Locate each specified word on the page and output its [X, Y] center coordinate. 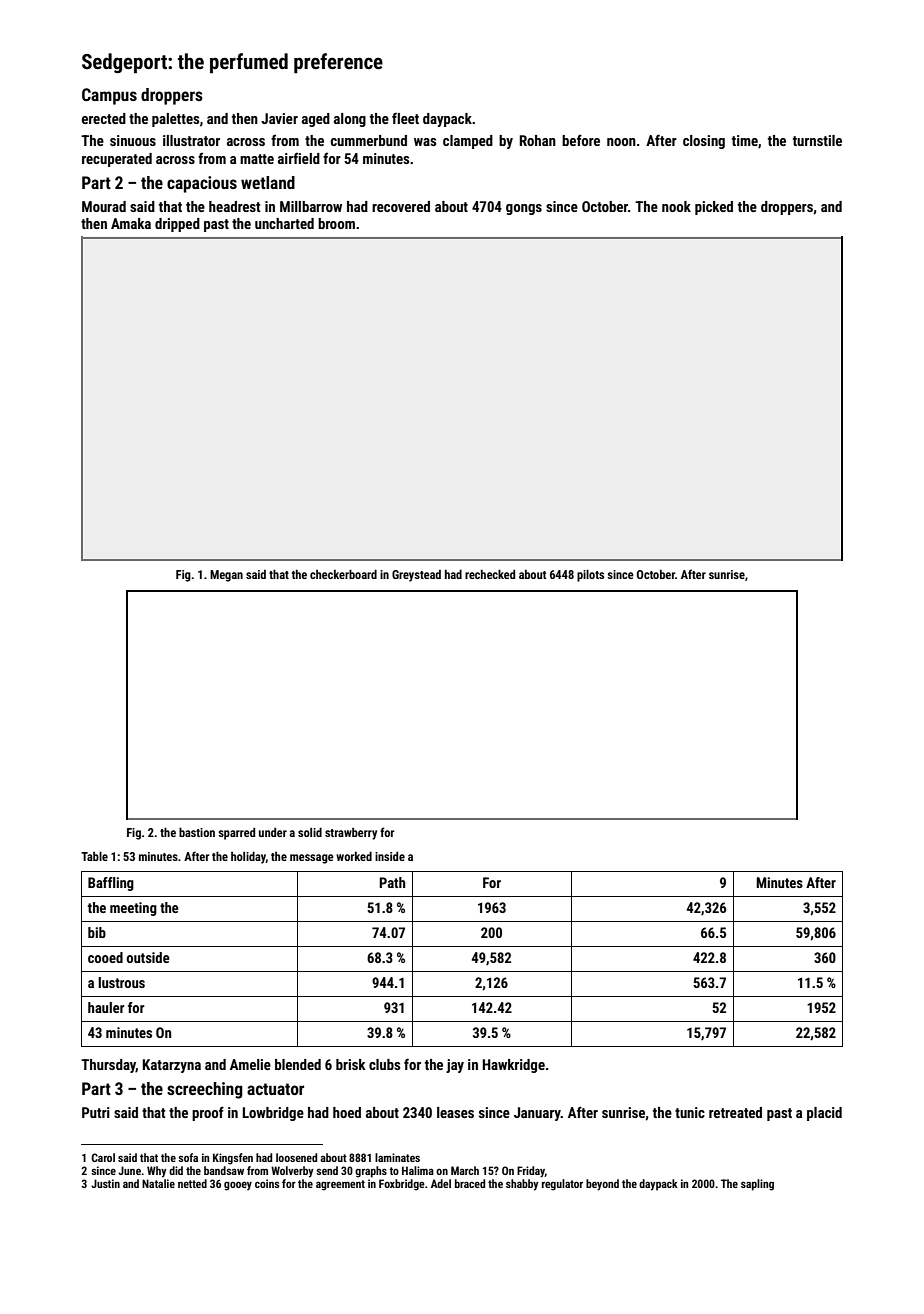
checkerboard [343, 574]
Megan [226, 576]
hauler [106, 1007]
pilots [590, 575]
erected [104, 118]
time [745, 140]
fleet [405, 118]
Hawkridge [514, 1066]
